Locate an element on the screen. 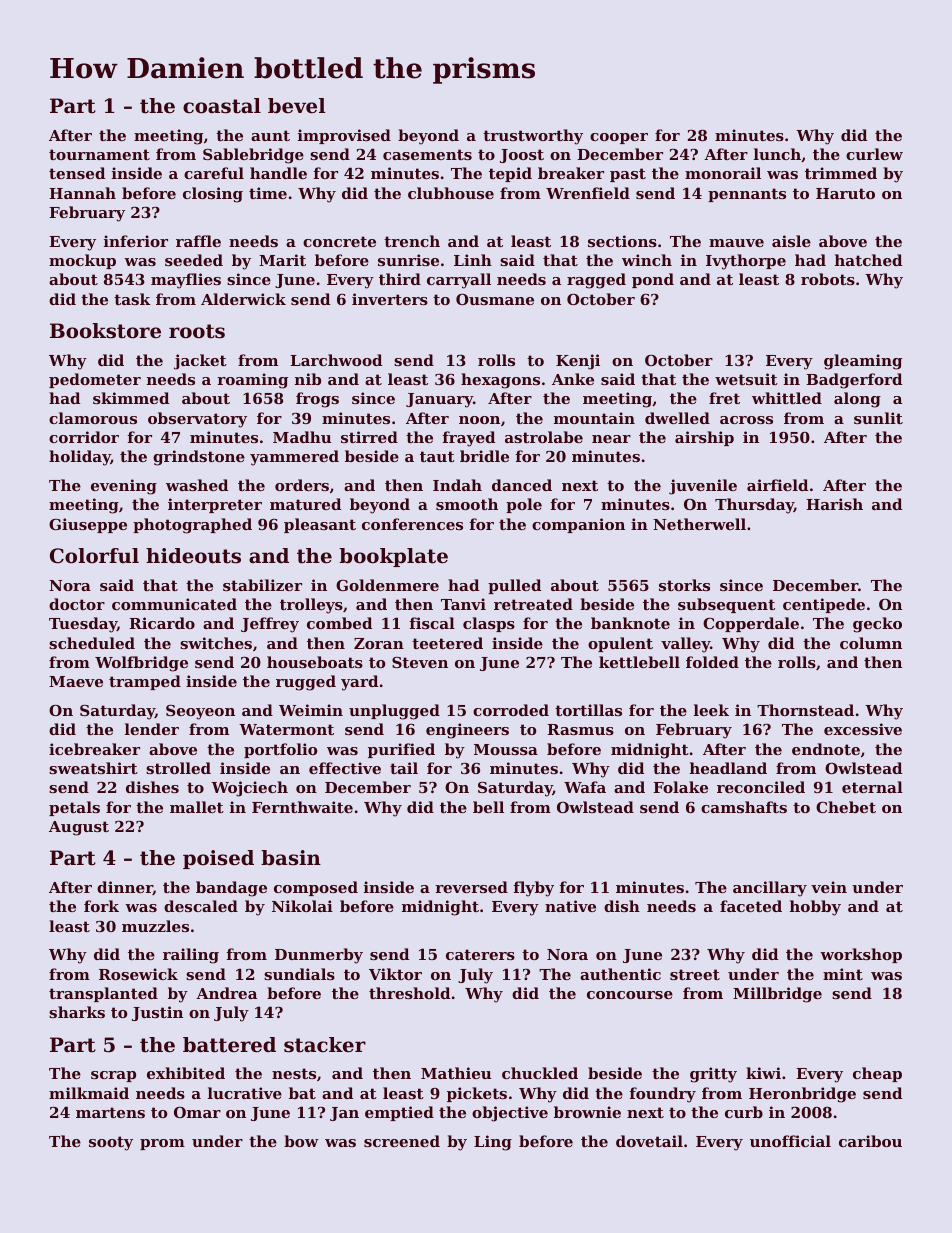 Image resolution: width=952 pixels, height=1233 pixels. Bookstore is located at coordinates (105, 331).
